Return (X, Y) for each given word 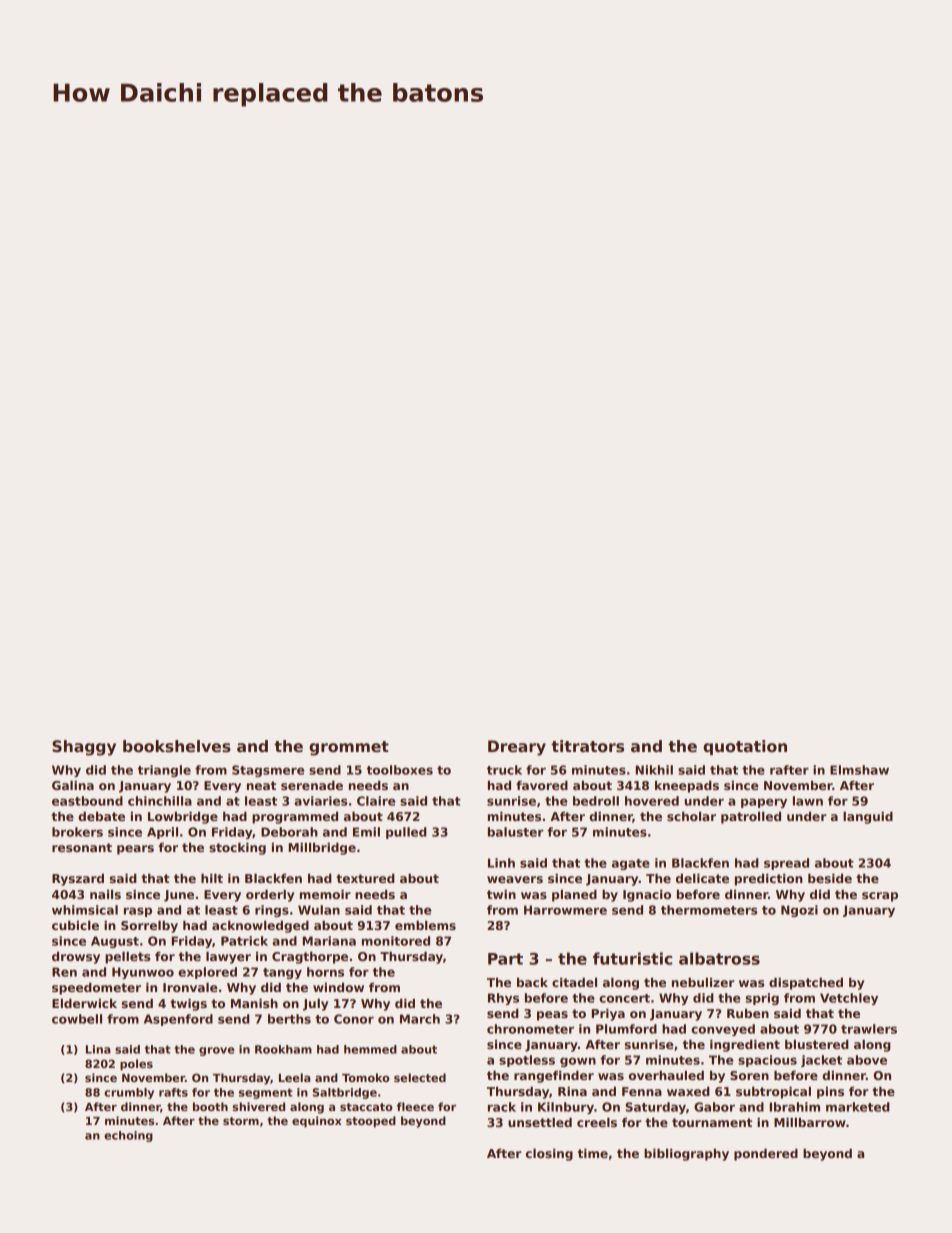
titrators (587, 746)
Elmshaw (859, 770)
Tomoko (366, 1077)
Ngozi (799, 911)
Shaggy (84, 748)
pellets (127, 957)
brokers (77, 832)
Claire (376, 801)
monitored (396, 941)
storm (241, 1121)
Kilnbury (566, 1108)
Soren (749, 1075)
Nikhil (654, 770)
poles (136, 1065)
